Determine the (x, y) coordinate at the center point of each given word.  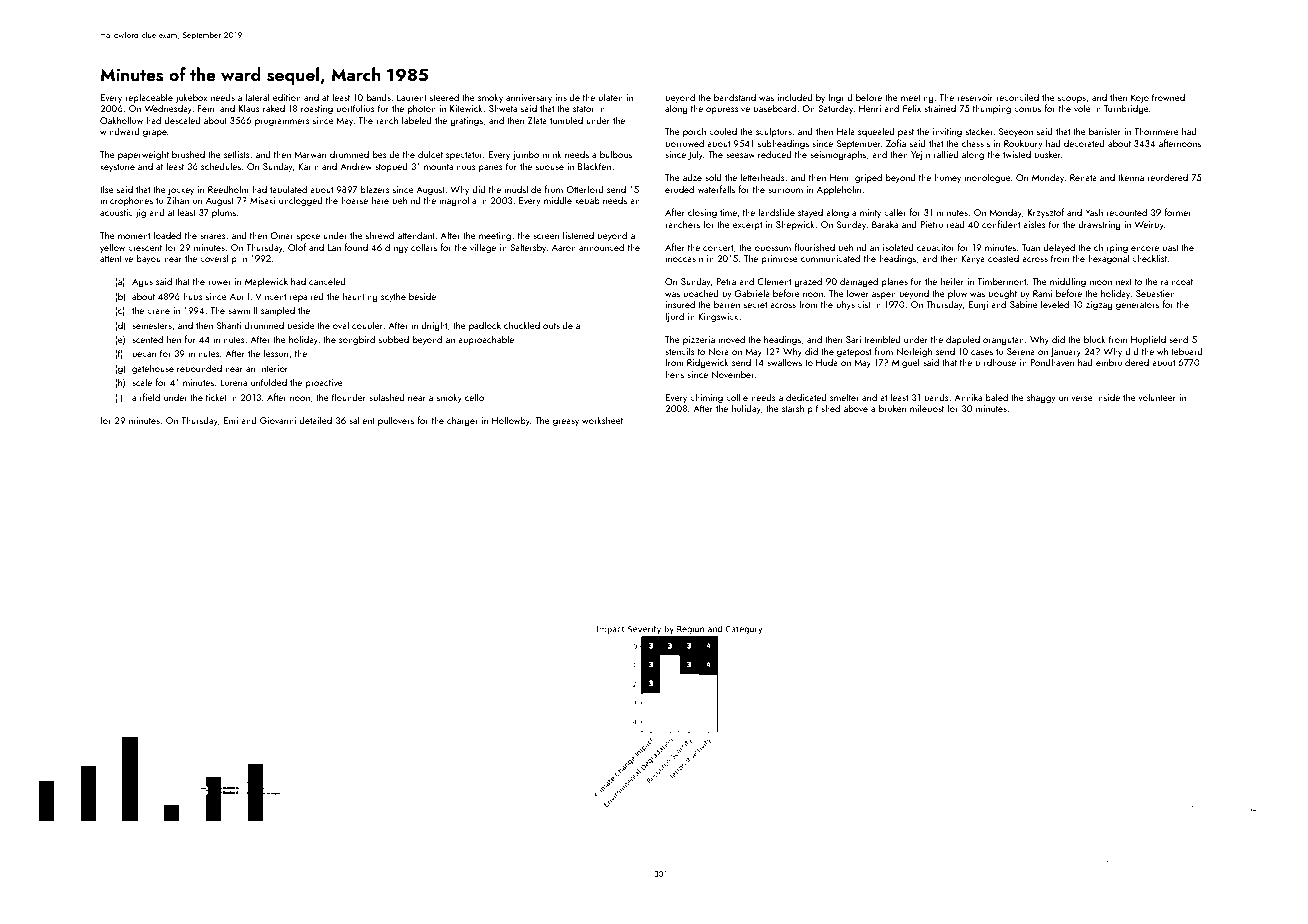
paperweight (143, 155)
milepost (927, 409)
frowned (1168, 97)
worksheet (602, 420)
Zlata (537, 120)
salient (362, 420)
